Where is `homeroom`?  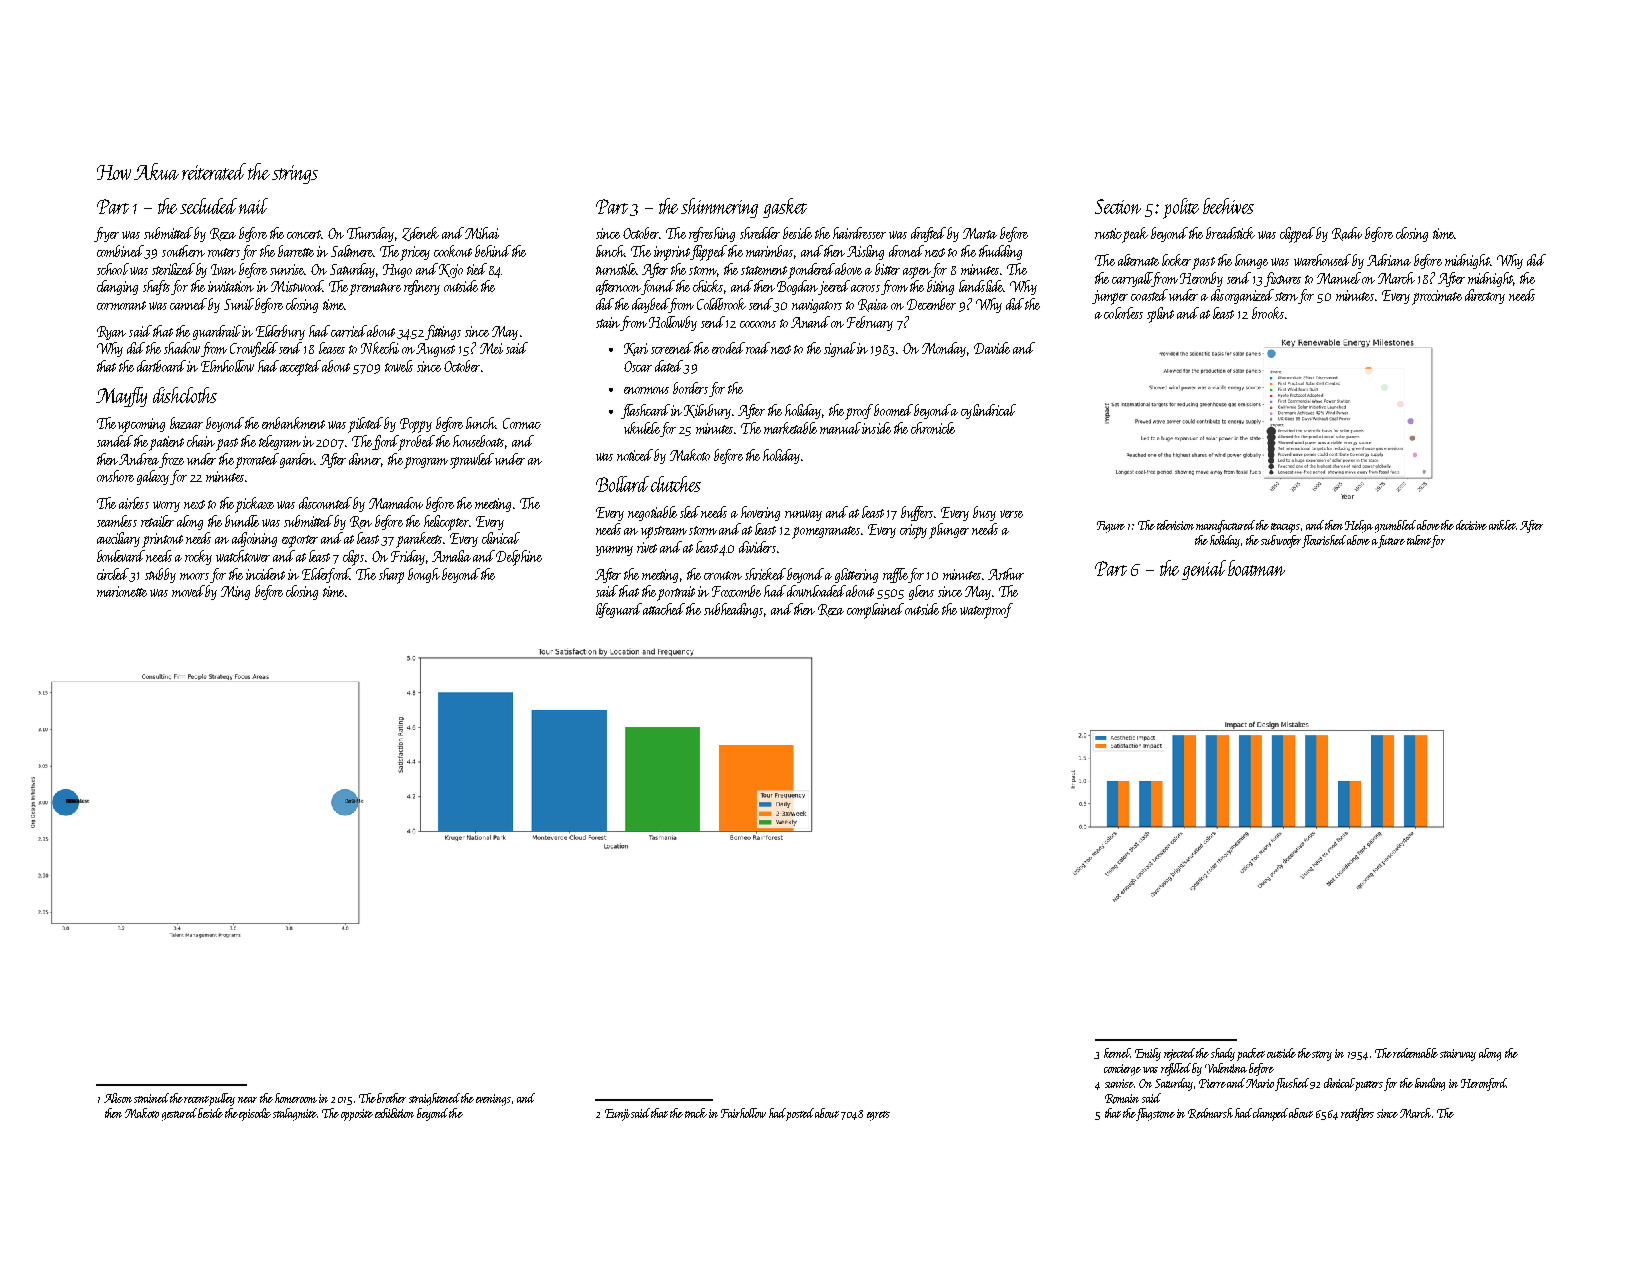 homeroom is located at coordinates (296, 1098).
